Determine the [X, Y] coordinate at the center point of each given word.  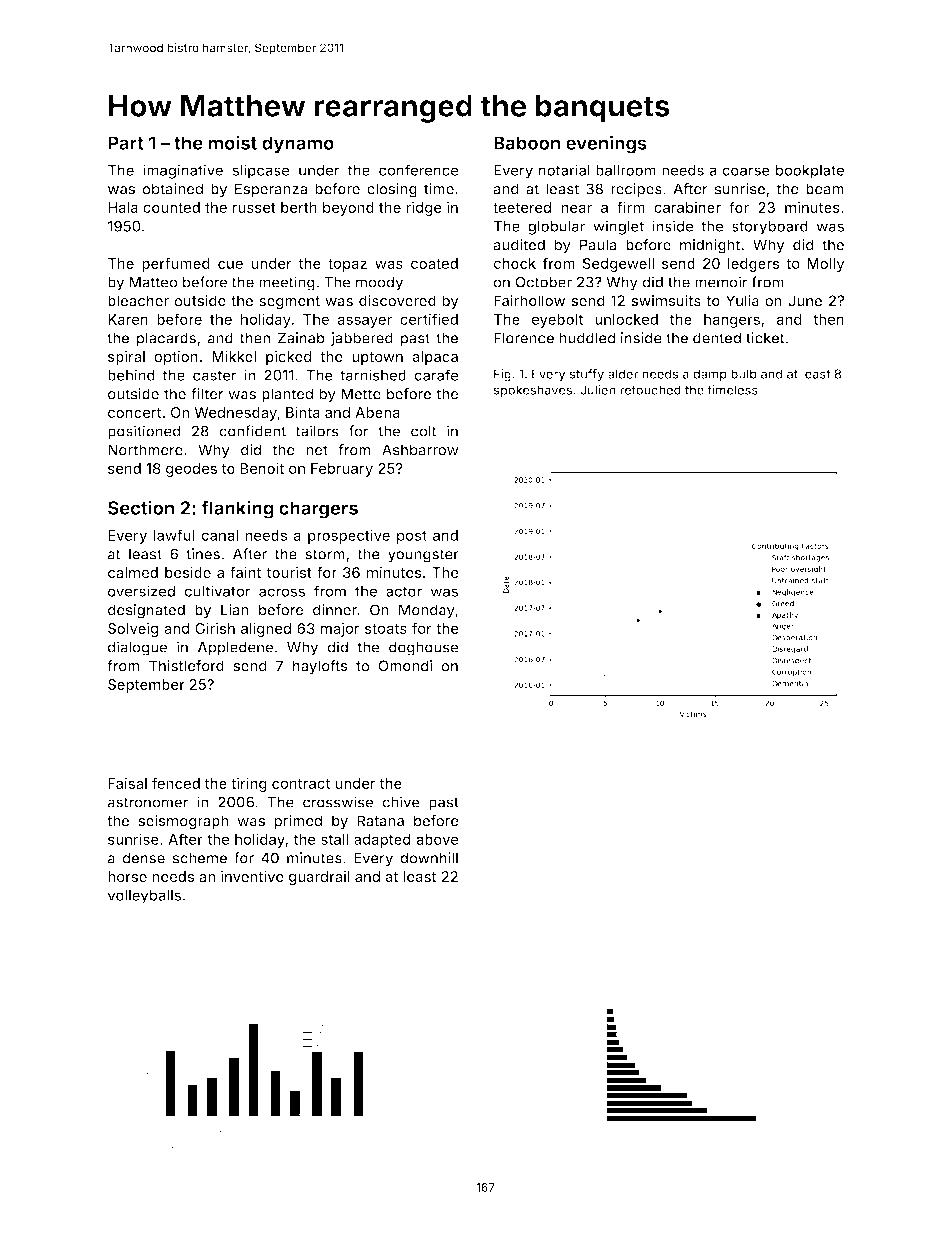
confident [252, 431]
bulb [744, 374]
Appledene [235, 648]
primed [298, 822]
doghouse [424, 648]
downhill [429, 858]
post [412, 537]
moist [232, 142]
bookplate [810, 172]
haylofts [320, 667]
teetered [522, 207]
